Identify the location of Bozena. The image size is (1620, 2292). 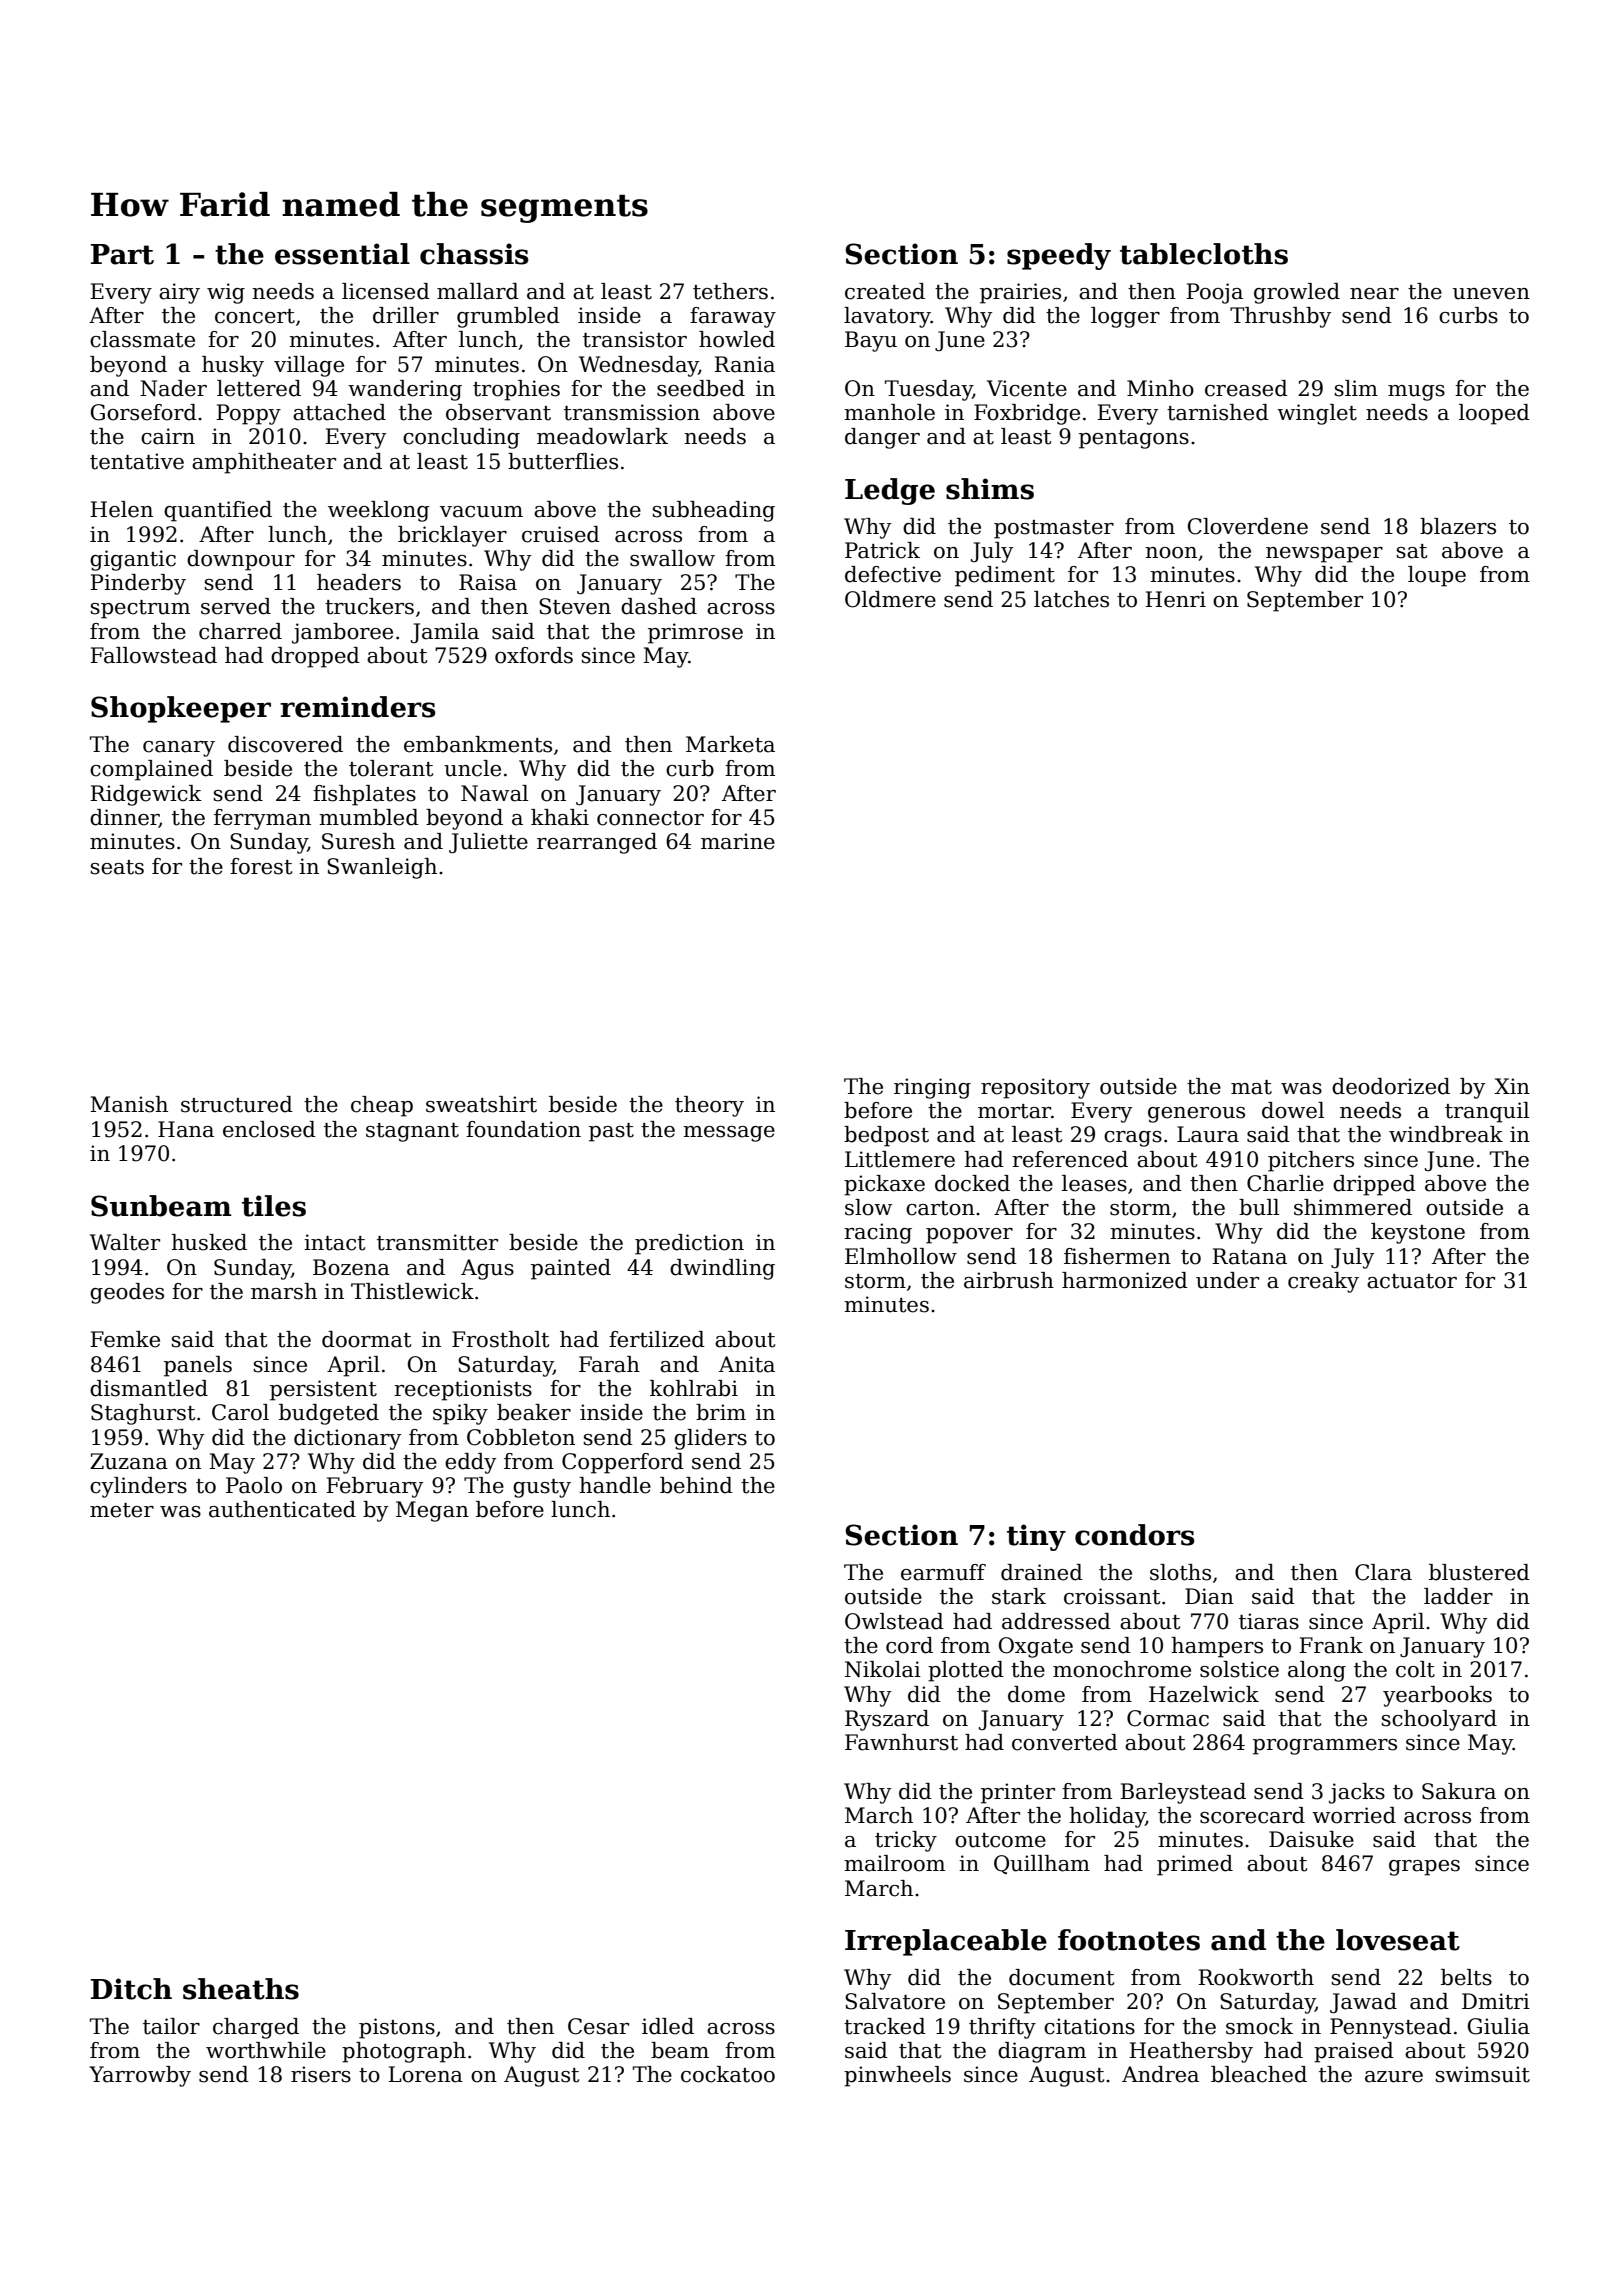
(351, 1267).
